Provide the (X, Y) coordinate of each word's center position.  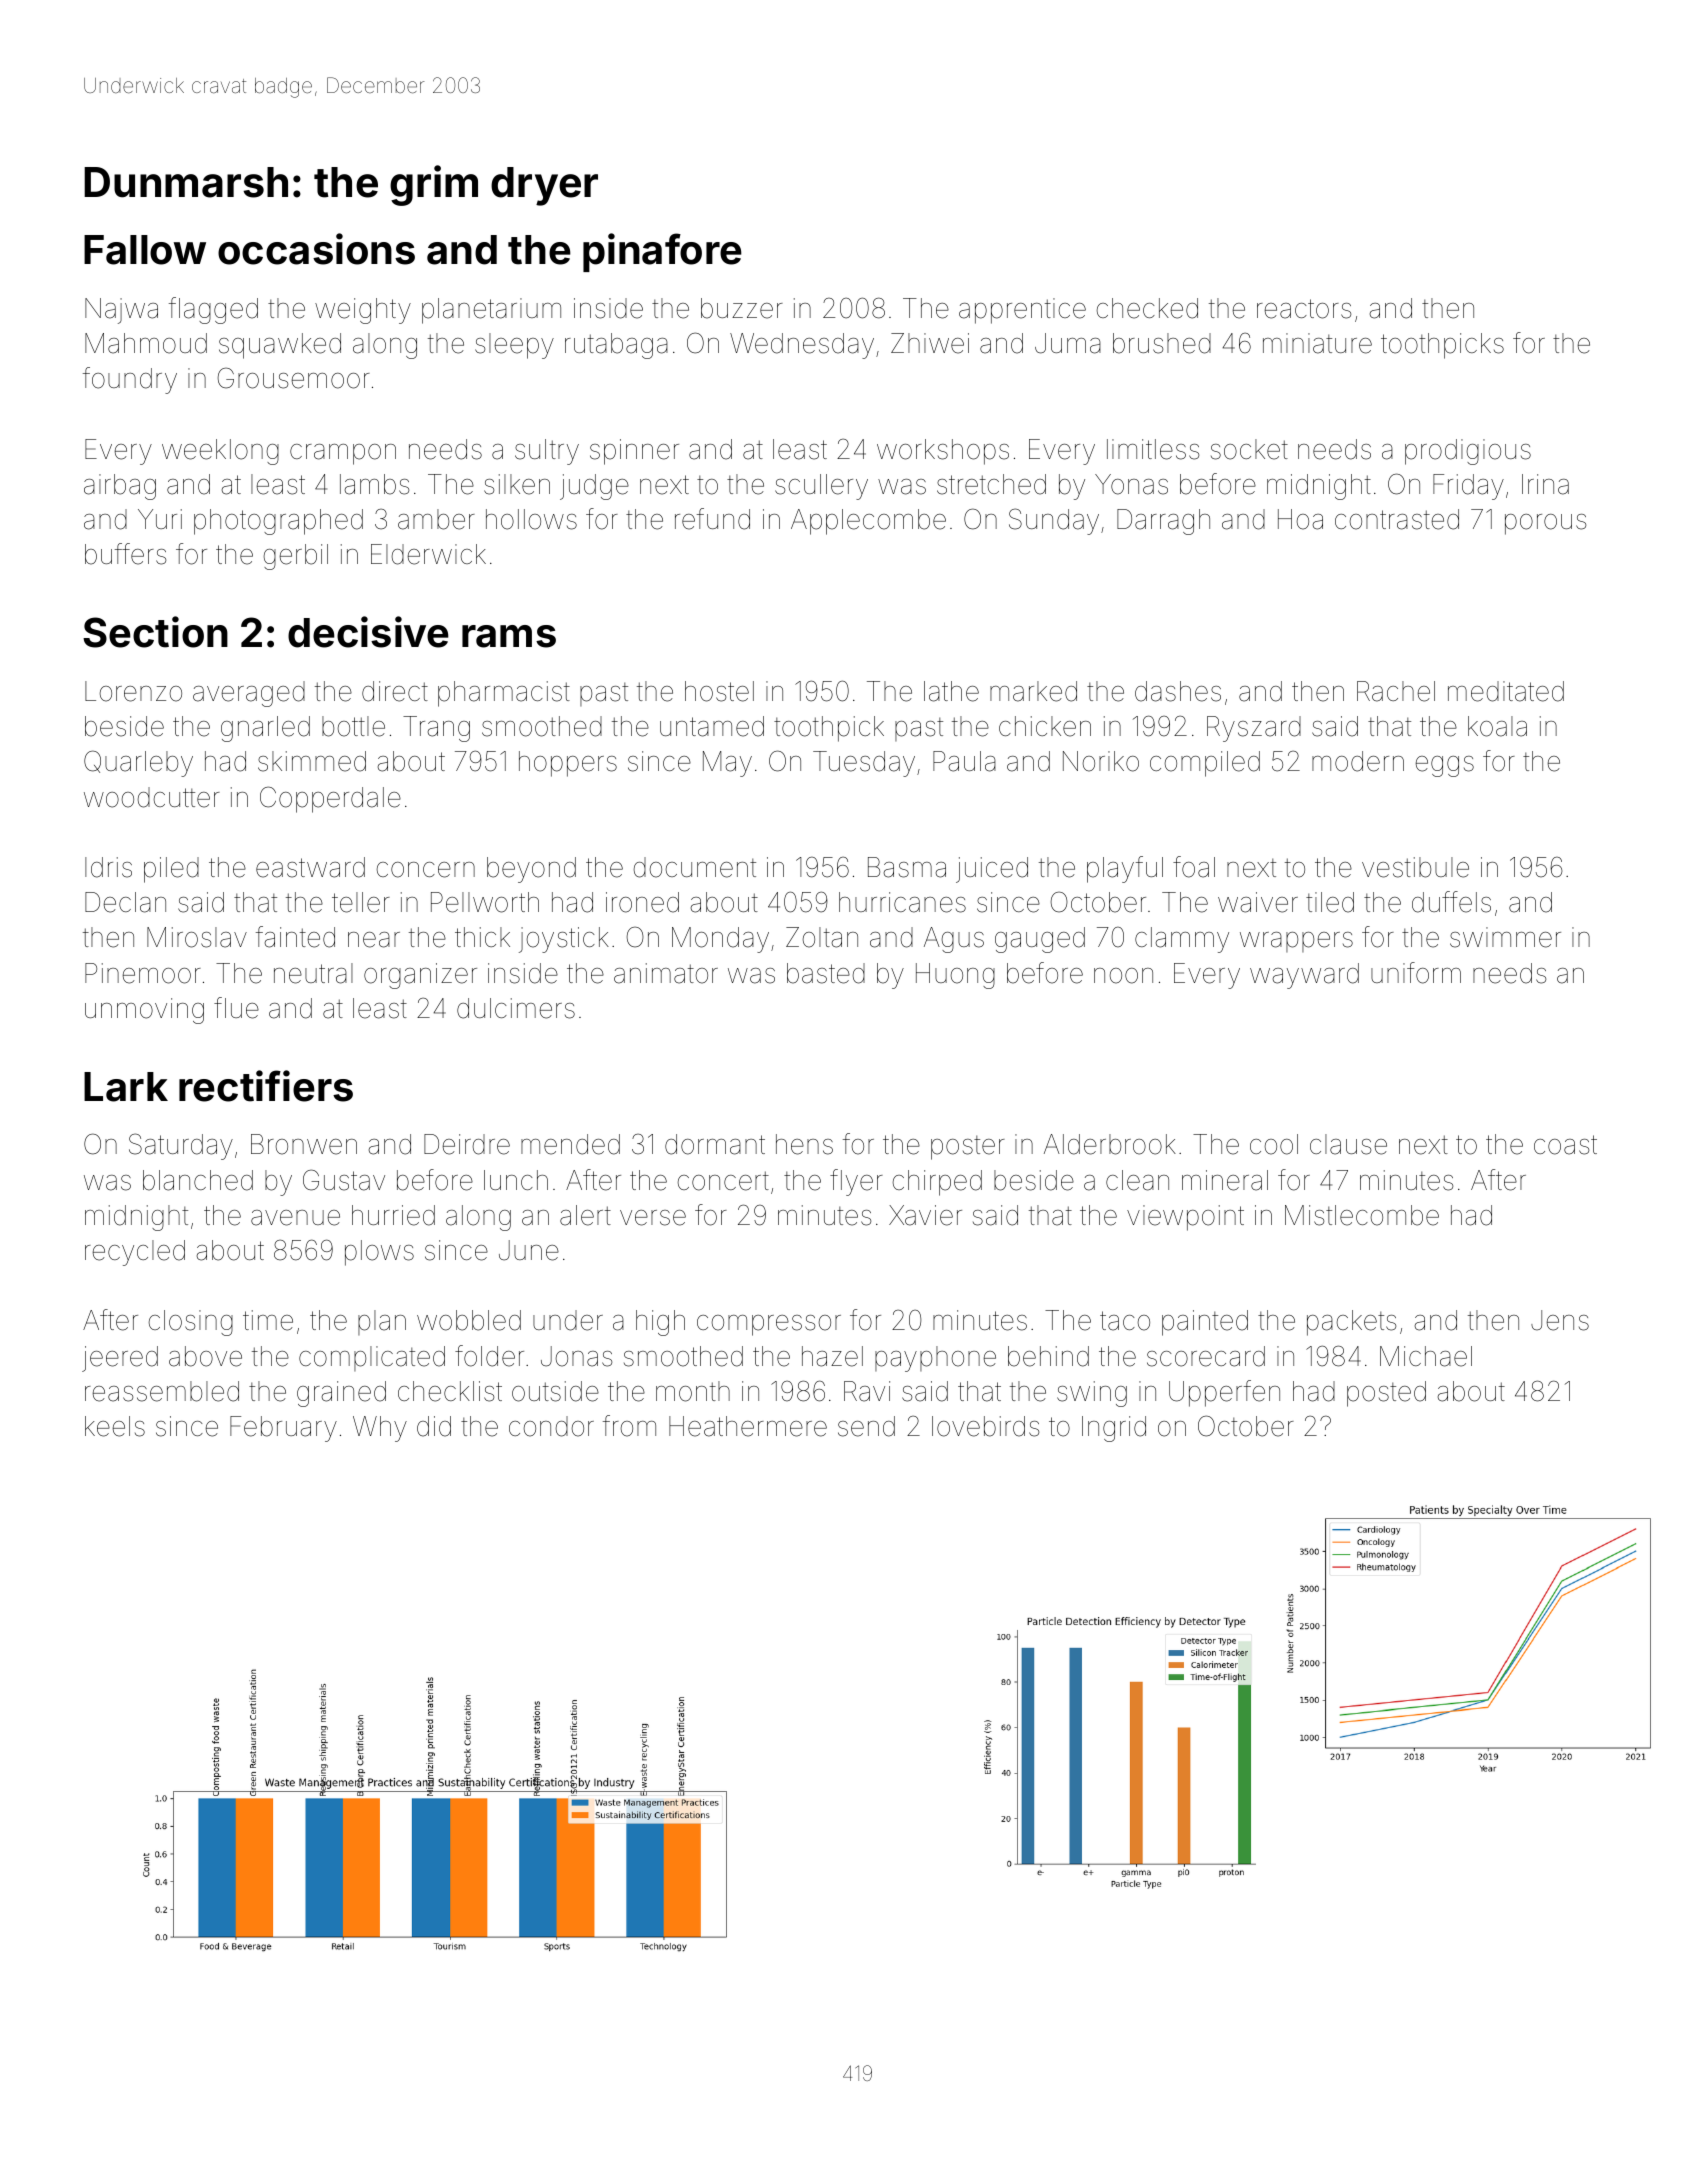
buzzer (742, 308)
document (695, 867)
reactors (1304, 309)
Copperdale (330, 799)
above (205, 1356)
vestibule (1415, 867)
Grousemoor (294, 378)
